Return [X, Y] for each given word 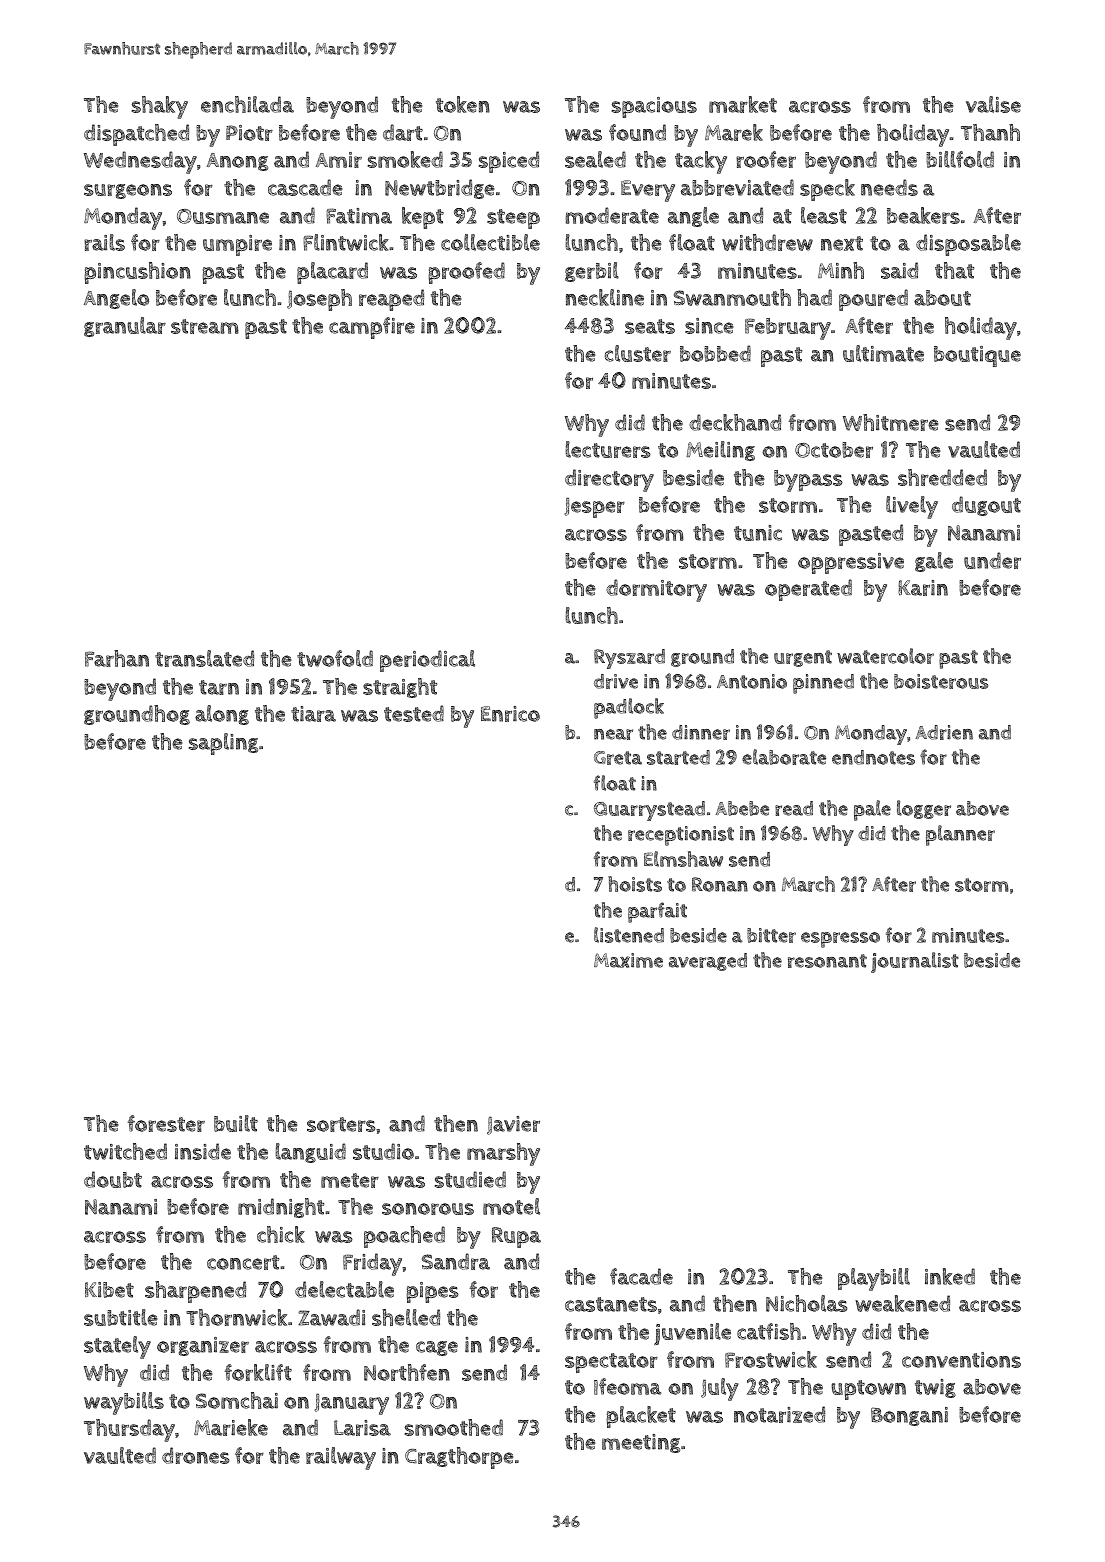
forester [166, 1123]
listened [629, 935]
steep [513, 219]
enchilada [247, 104]
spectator [611, 1363]
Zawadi [331, 1317]
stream [205, 326]
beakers [923, 215]
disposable [968, 245]
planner [960, 835]
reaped [391, 300]
